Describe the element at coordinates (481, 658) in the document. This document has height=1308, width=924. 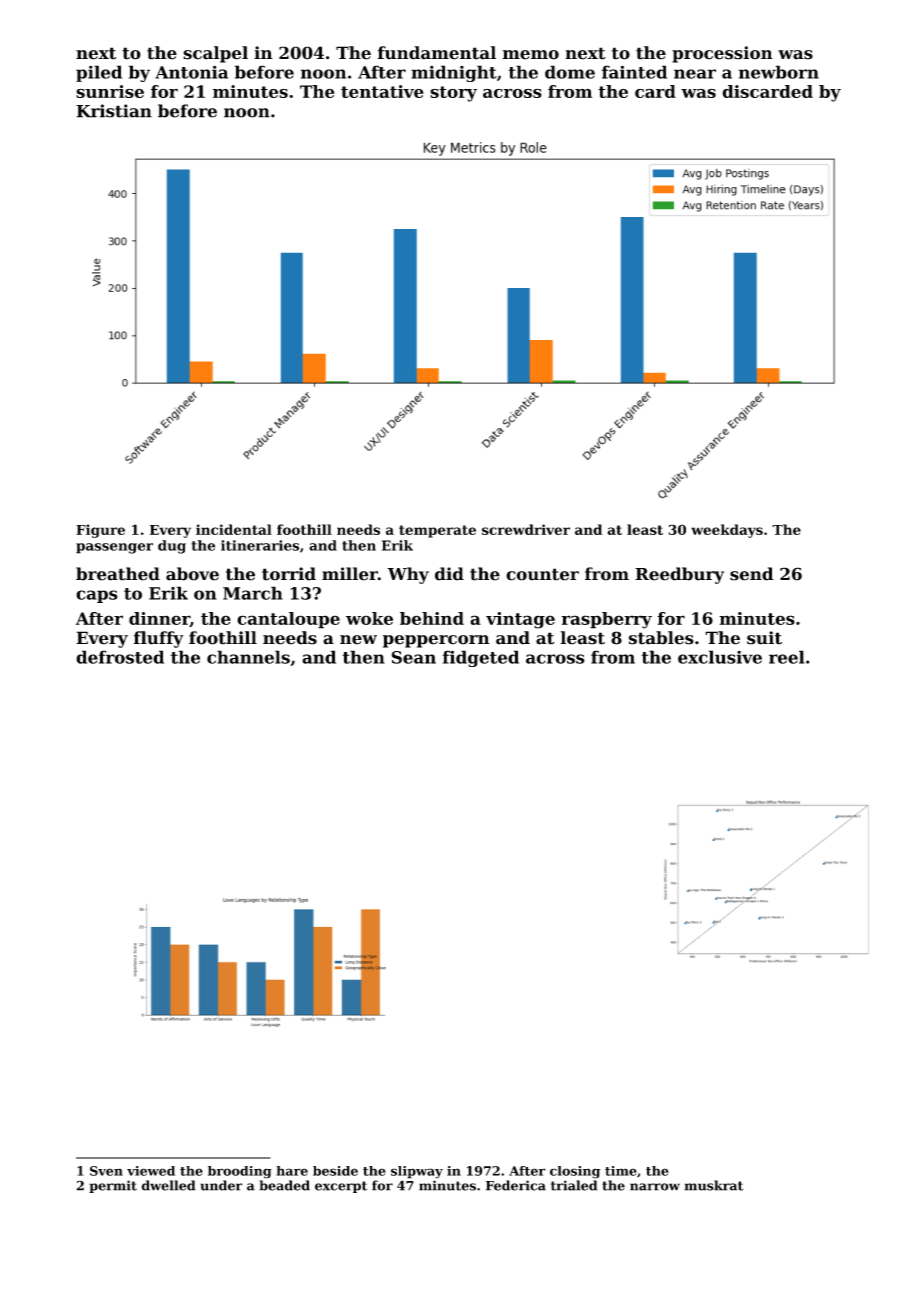
I see `fidgeted` at that location.
